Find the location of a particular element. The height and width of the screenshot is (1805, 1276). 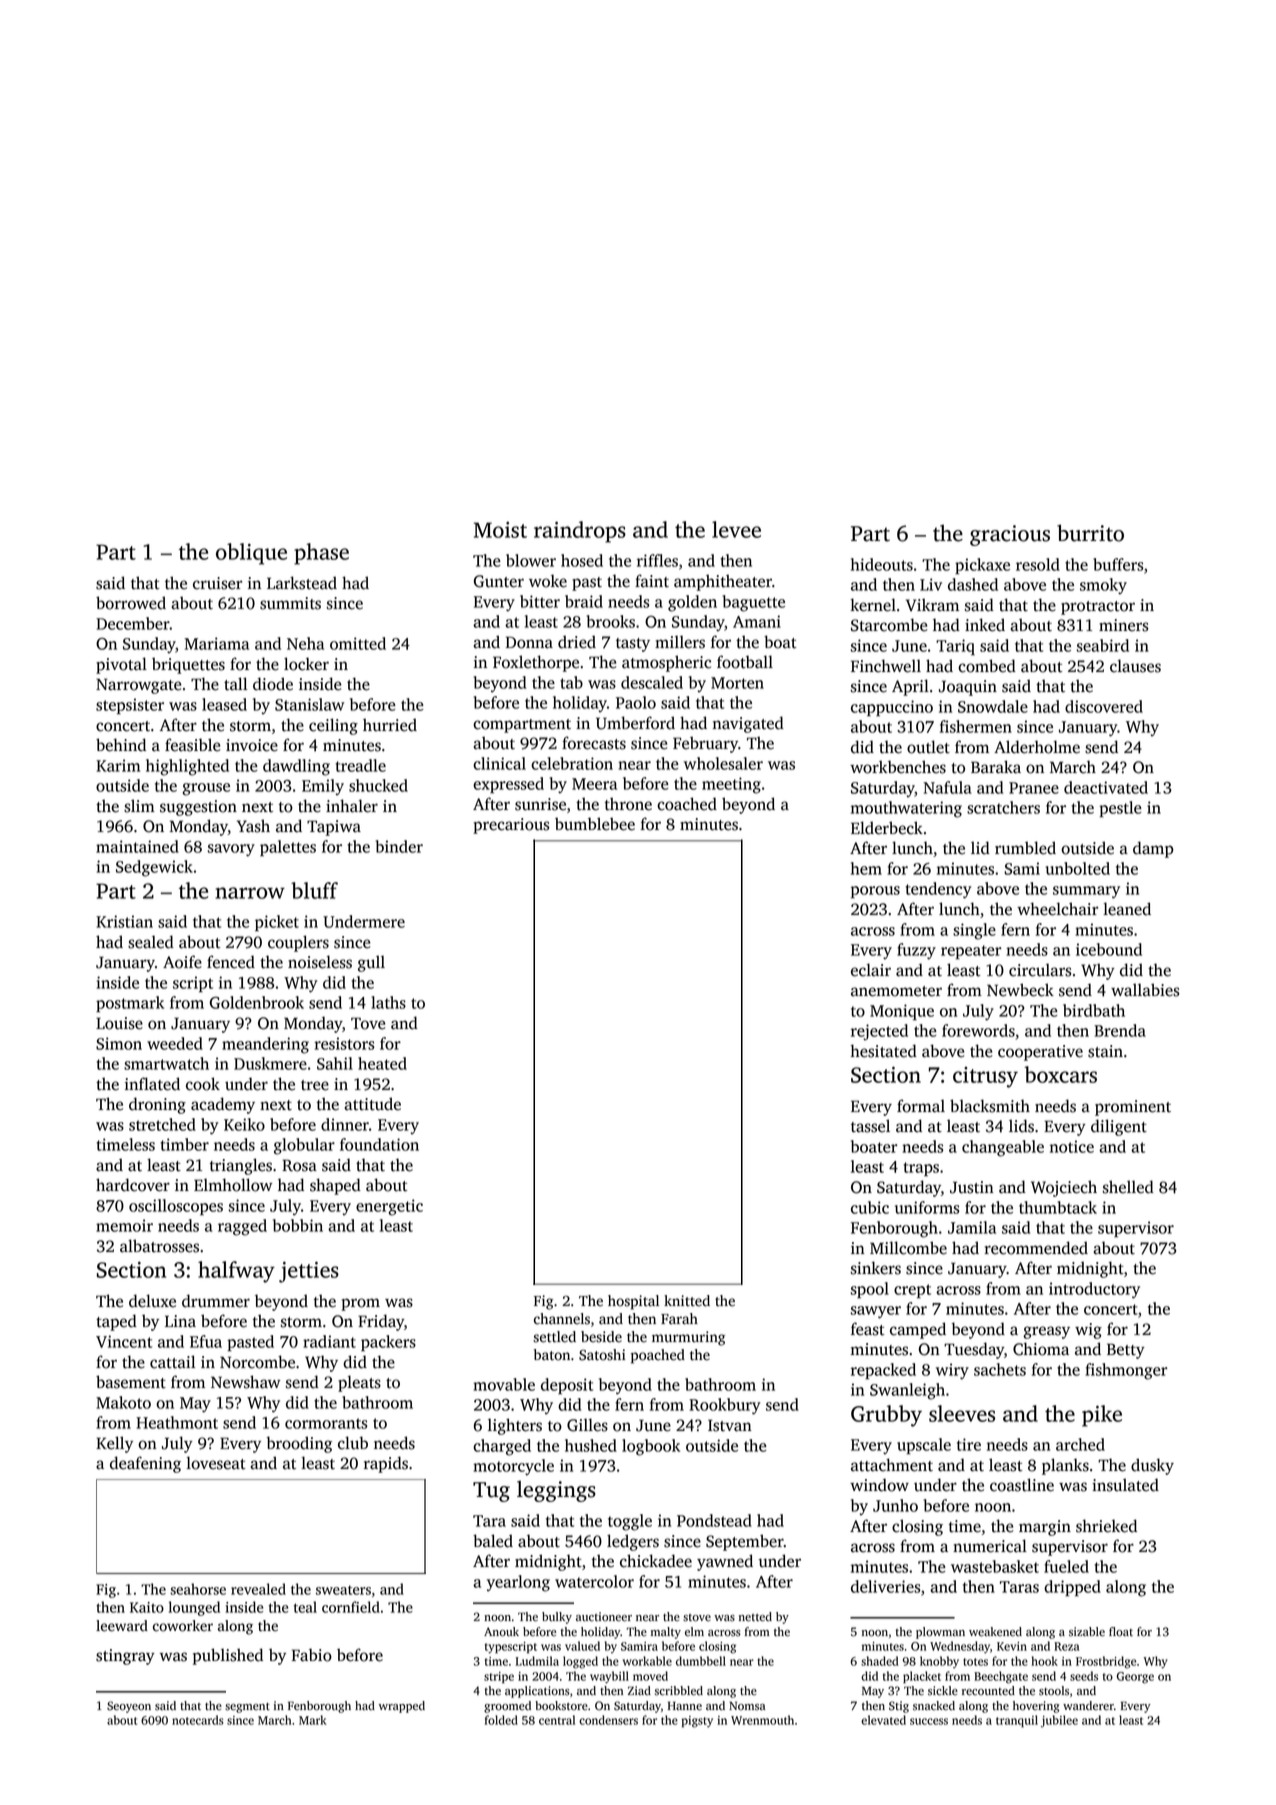

faint is located at coordinates (652, 581).
